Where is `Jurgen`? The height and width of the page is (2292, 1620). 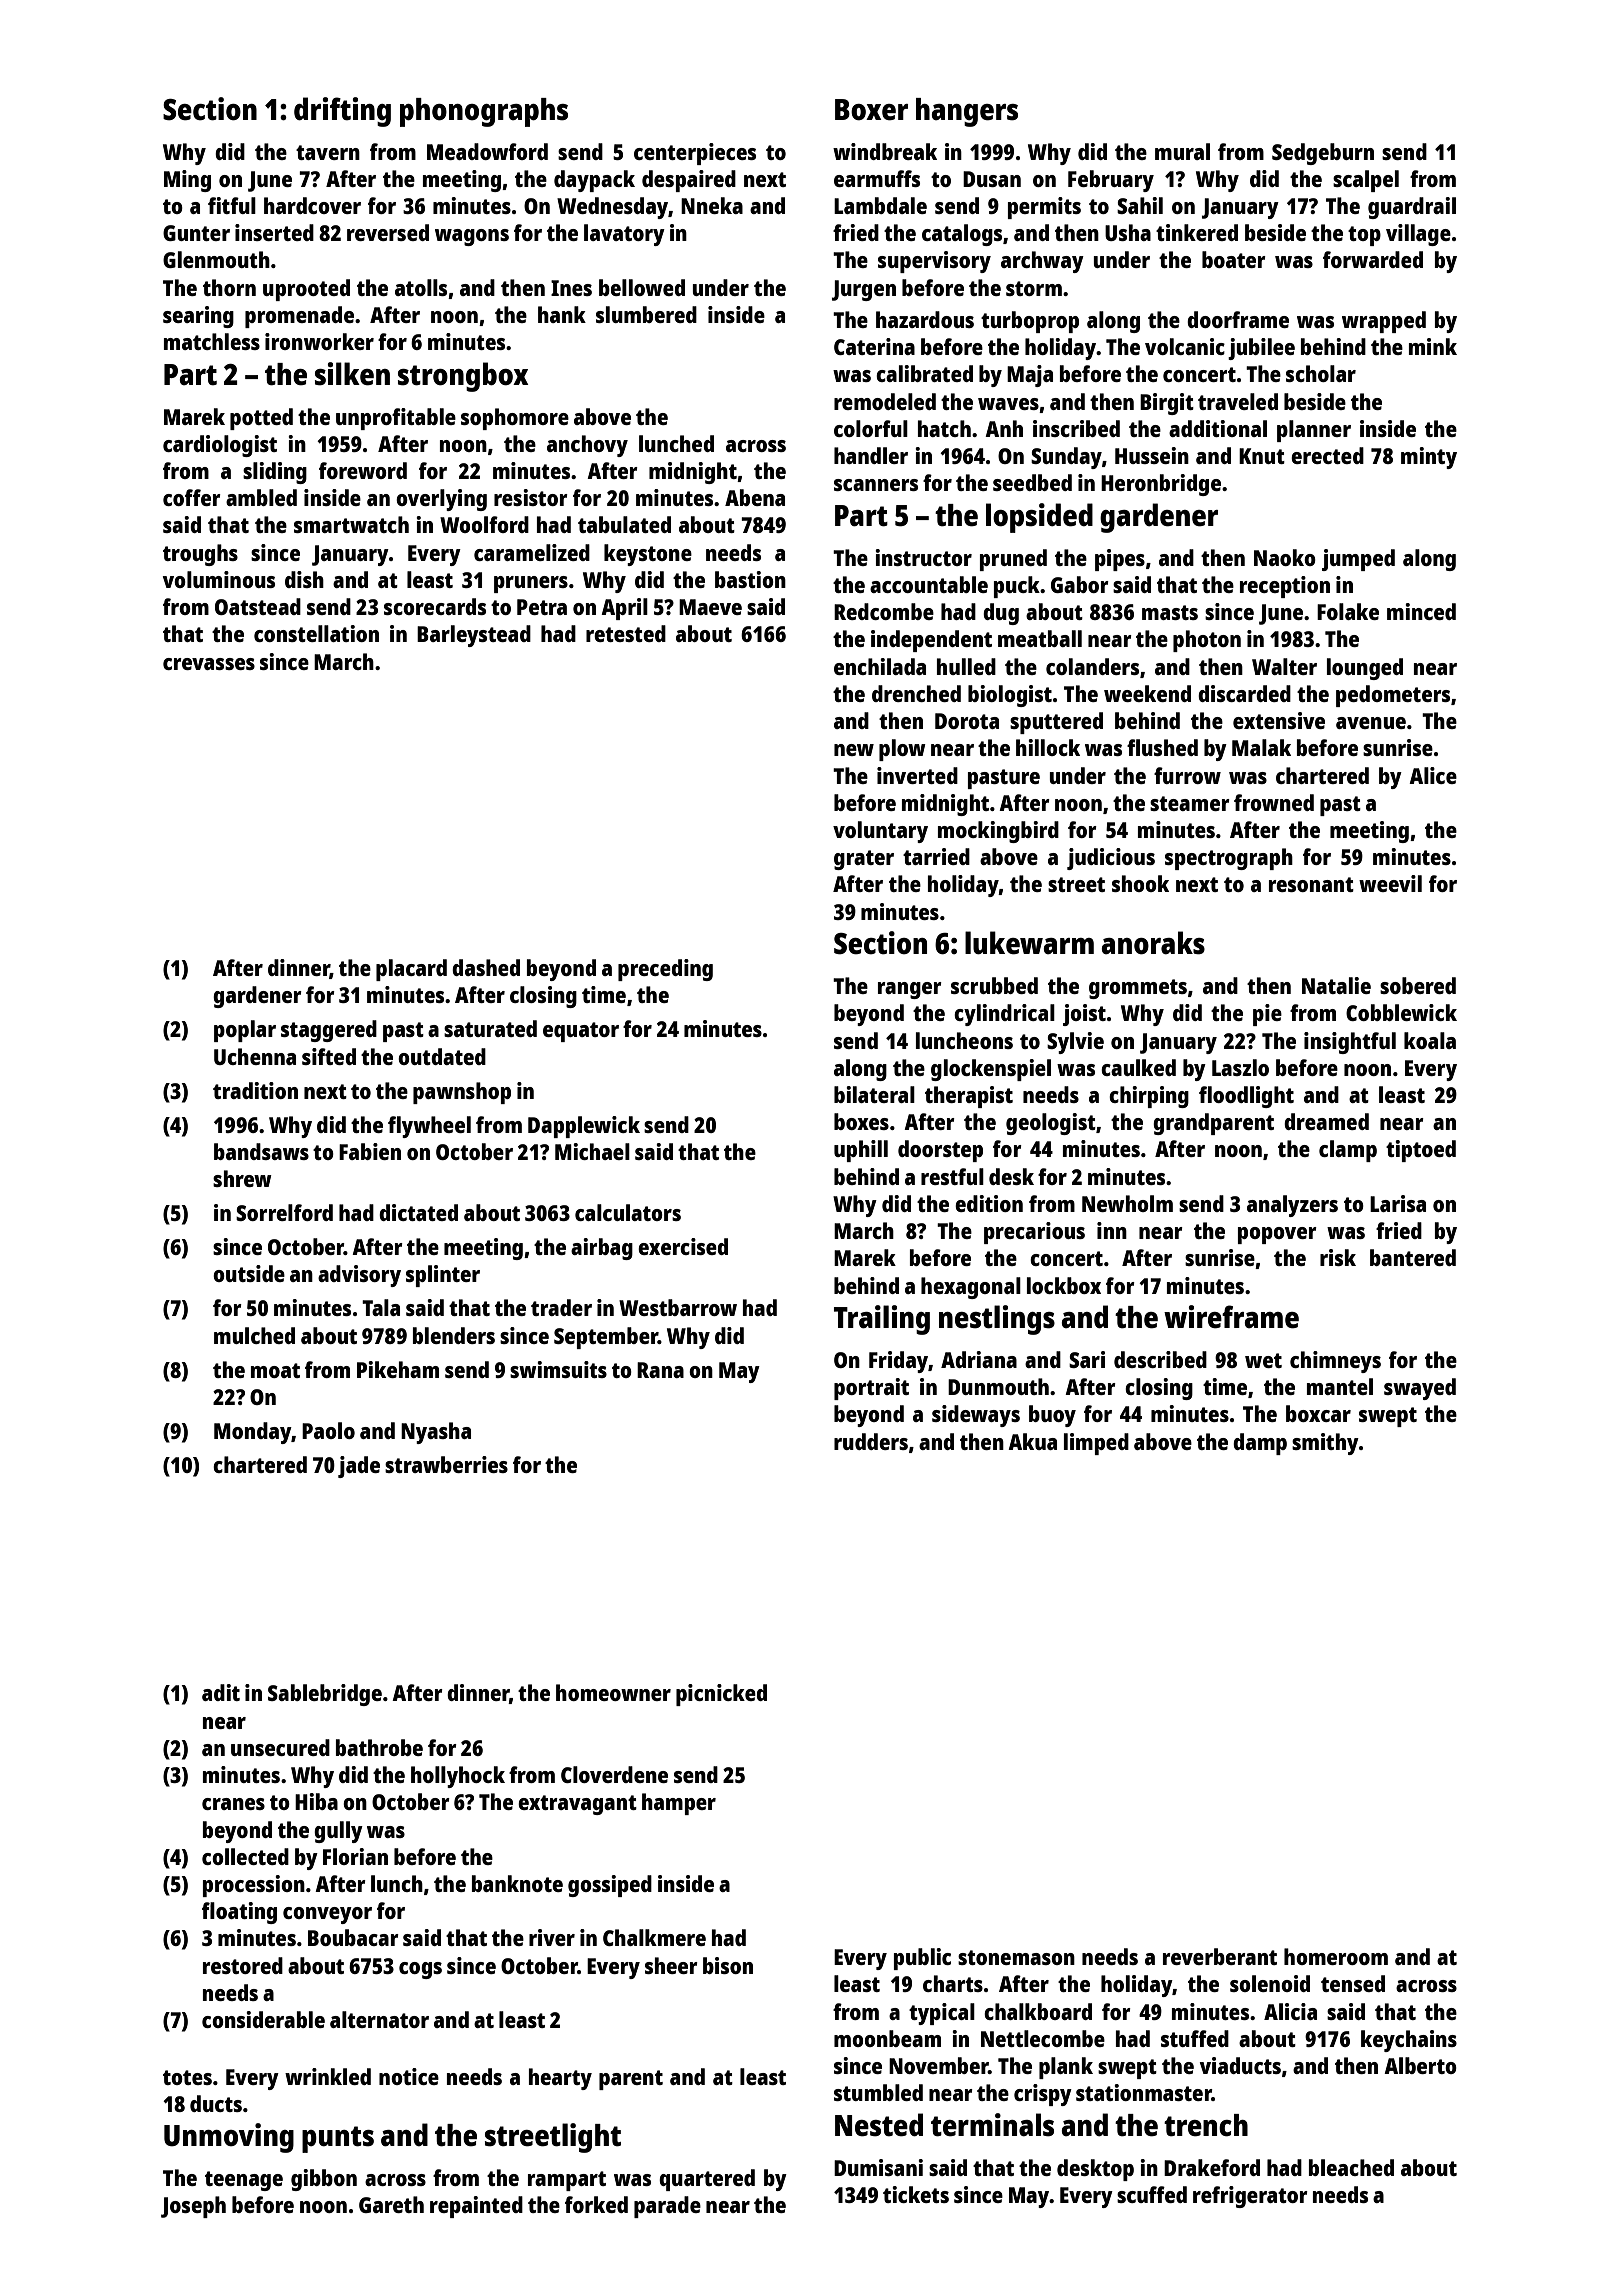
Jurgen is located at coordinates (864, 290).
